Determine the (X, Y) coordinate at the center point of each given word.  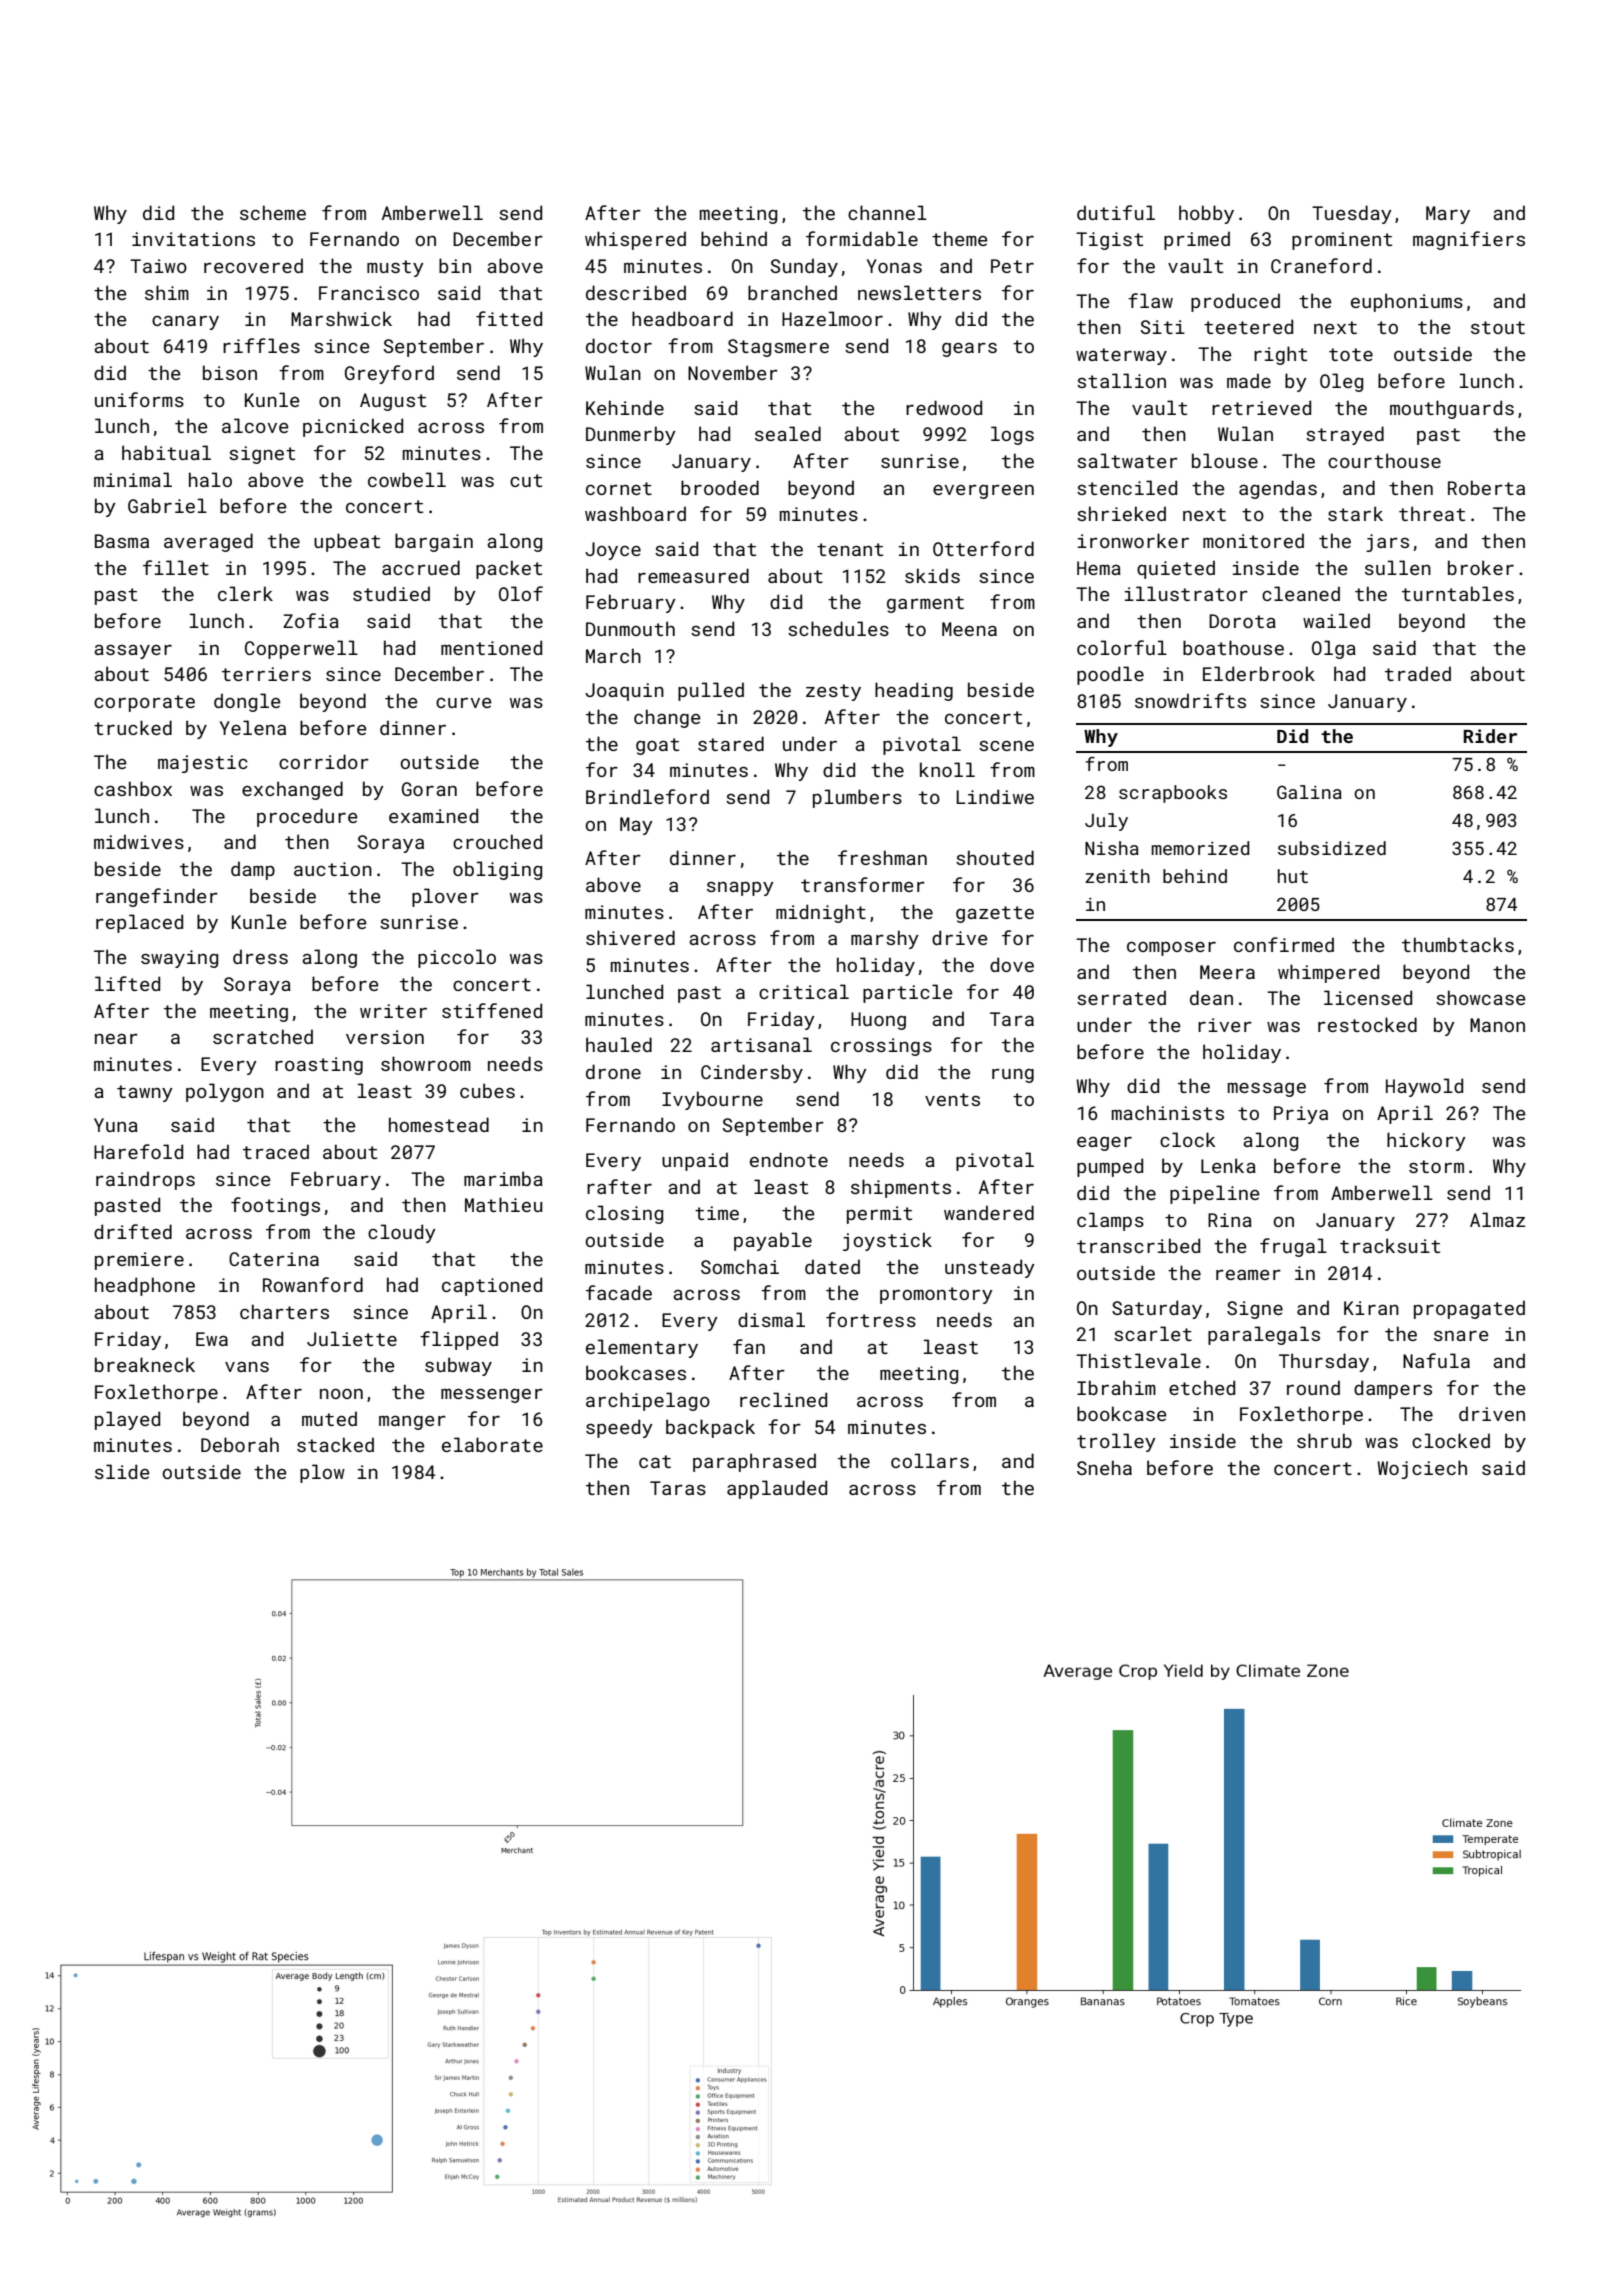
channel (887, 212)
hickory (1426, 1141)
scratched (263, 1036)
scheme (273, 212)
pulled (711, 691)
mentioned (491, 647)
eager (1104, 1144)
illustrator (1186, 593)
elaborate (492, 1444)
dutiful (1116, 212)
